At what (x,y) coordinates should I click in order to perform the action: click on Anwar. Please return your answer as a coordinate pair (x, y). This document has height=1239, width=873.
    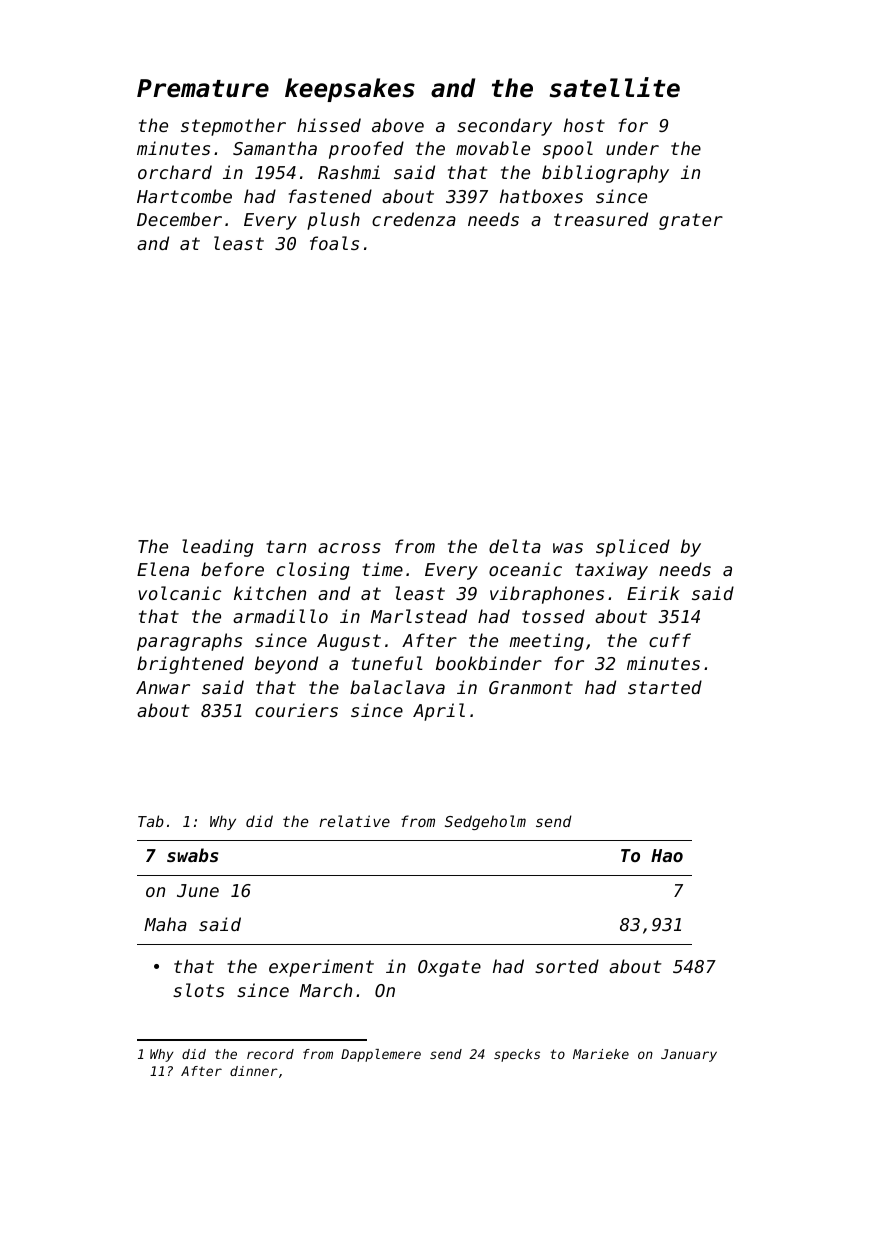
    Looking at the image, I should click on (163, 687).
